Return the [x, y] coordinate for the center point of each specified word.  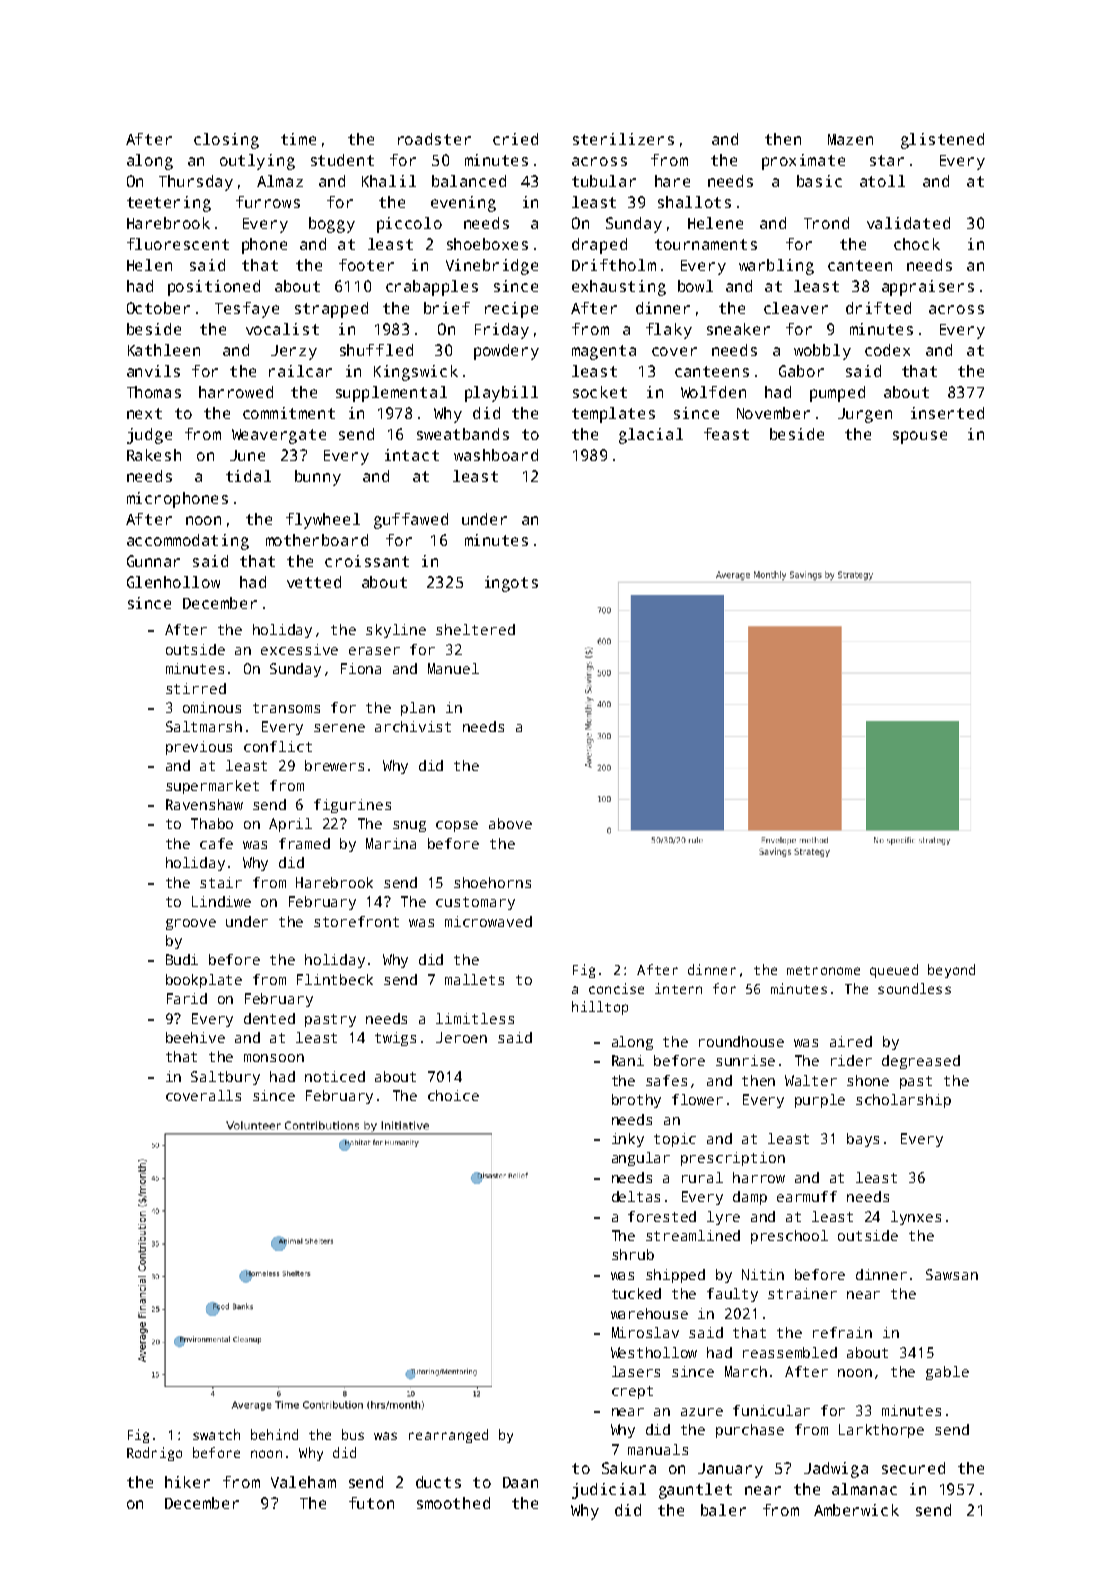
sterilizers [623, 139]
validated [908, 223]
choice [453, 1095]
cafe [216, 843]
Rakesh [154, 455]
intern [678, 988]
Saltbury [225, 1078]
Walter [811, 1080]
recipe [511, 310]
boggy [332, 225]
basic [819, 181]
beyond [951, 971]
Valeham [303, 1482]
